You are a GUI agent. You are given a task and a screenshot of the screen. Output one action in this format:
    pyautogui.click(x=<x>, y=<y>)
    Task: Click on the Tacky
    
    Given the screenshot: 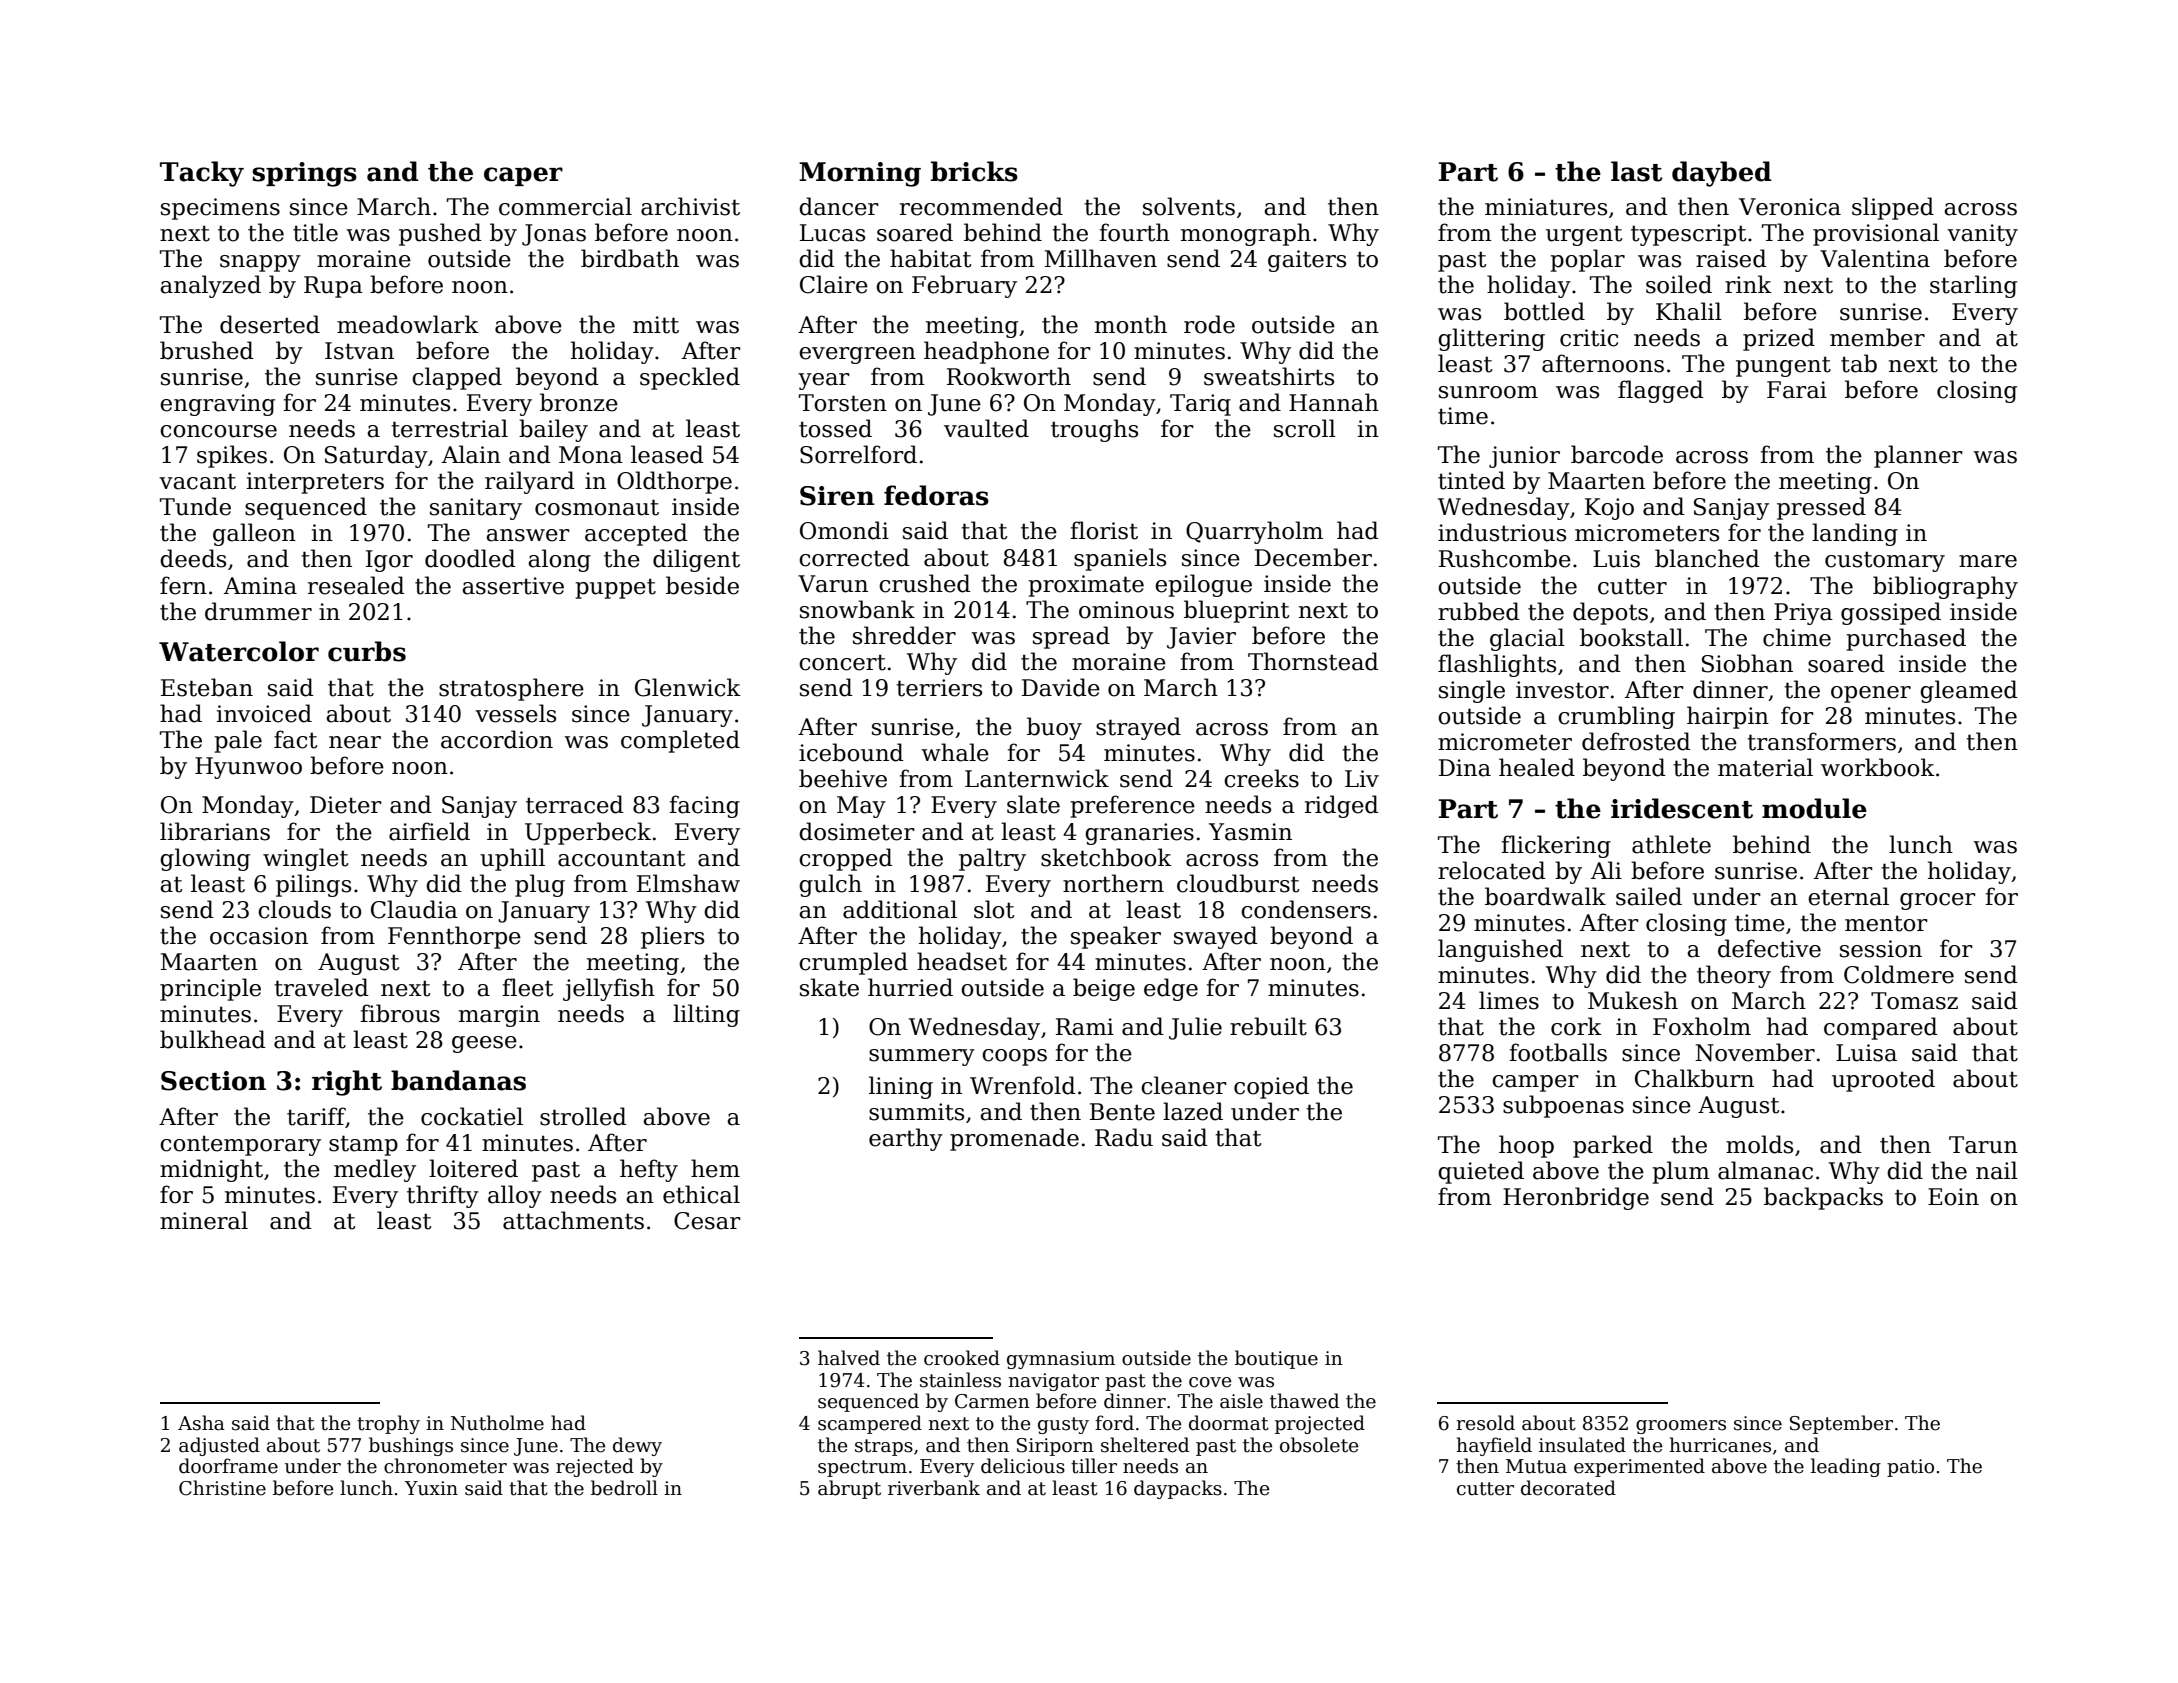 What is the action you would take?
    pyautogui.click(x=202, y=174)
